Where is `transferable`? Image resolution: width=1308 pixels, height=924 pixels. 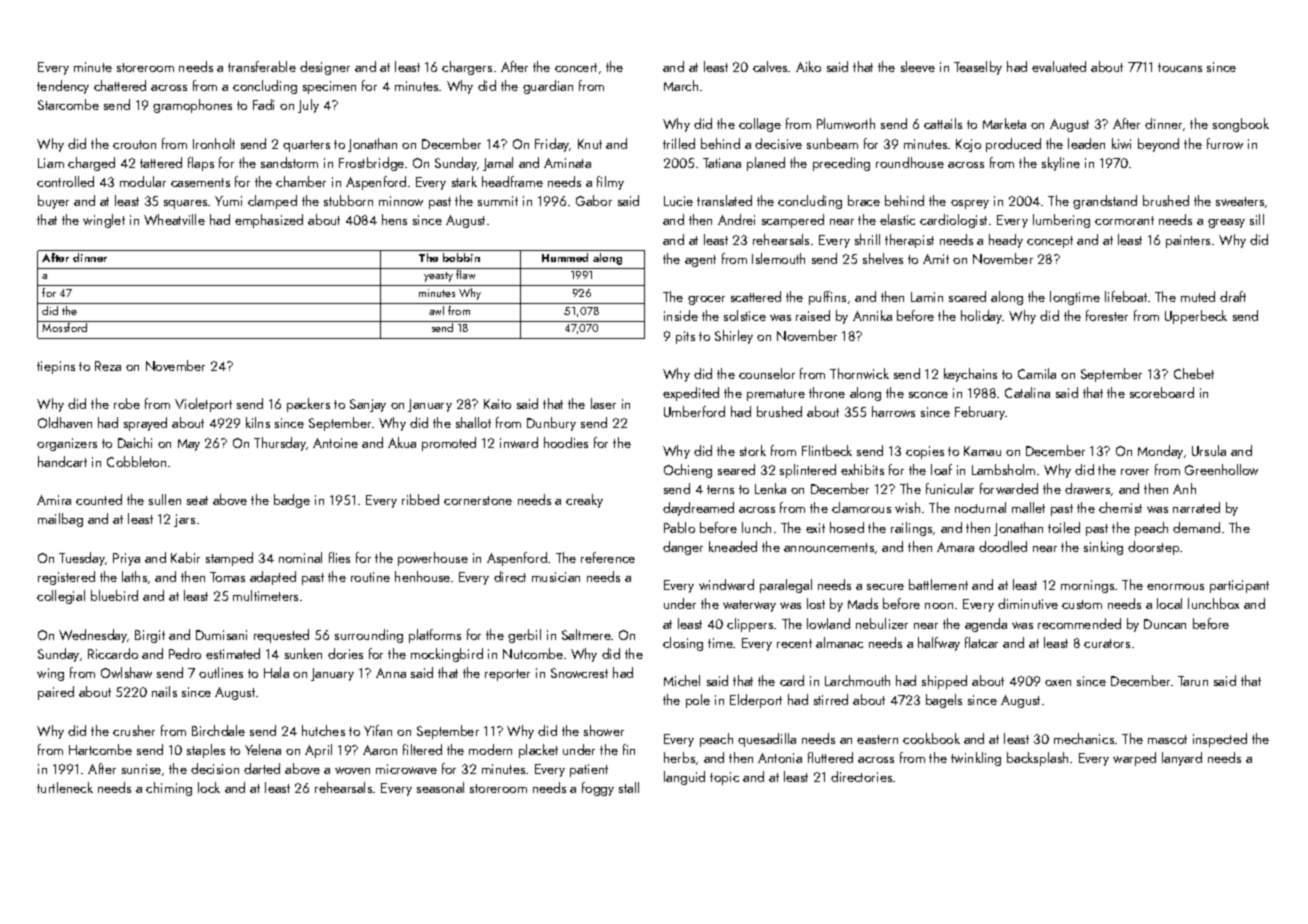
transferable is located at coordinates (262, 66).
